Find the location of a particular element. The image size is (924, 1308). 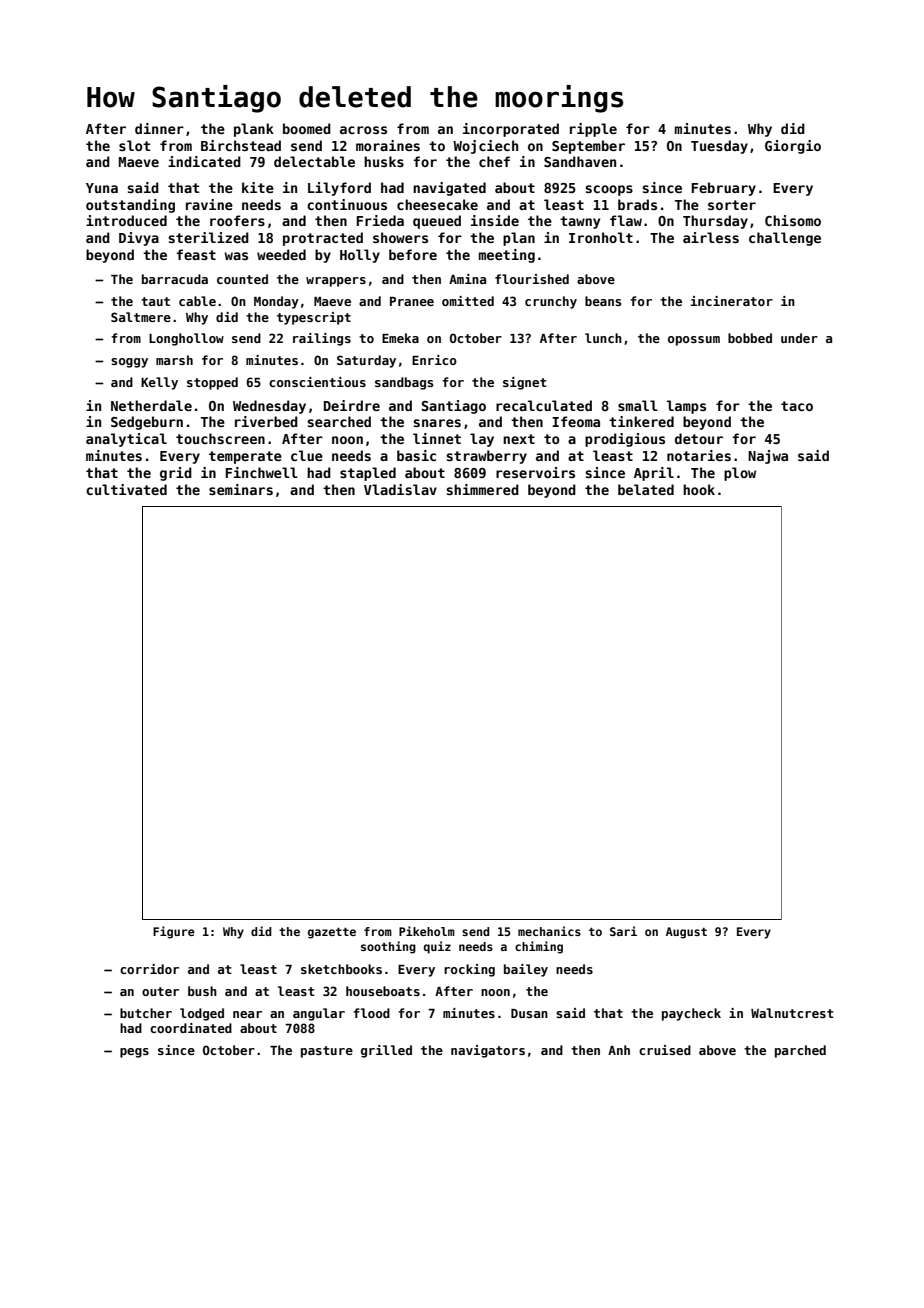

pegs is located at coordinates (134, 1053).
